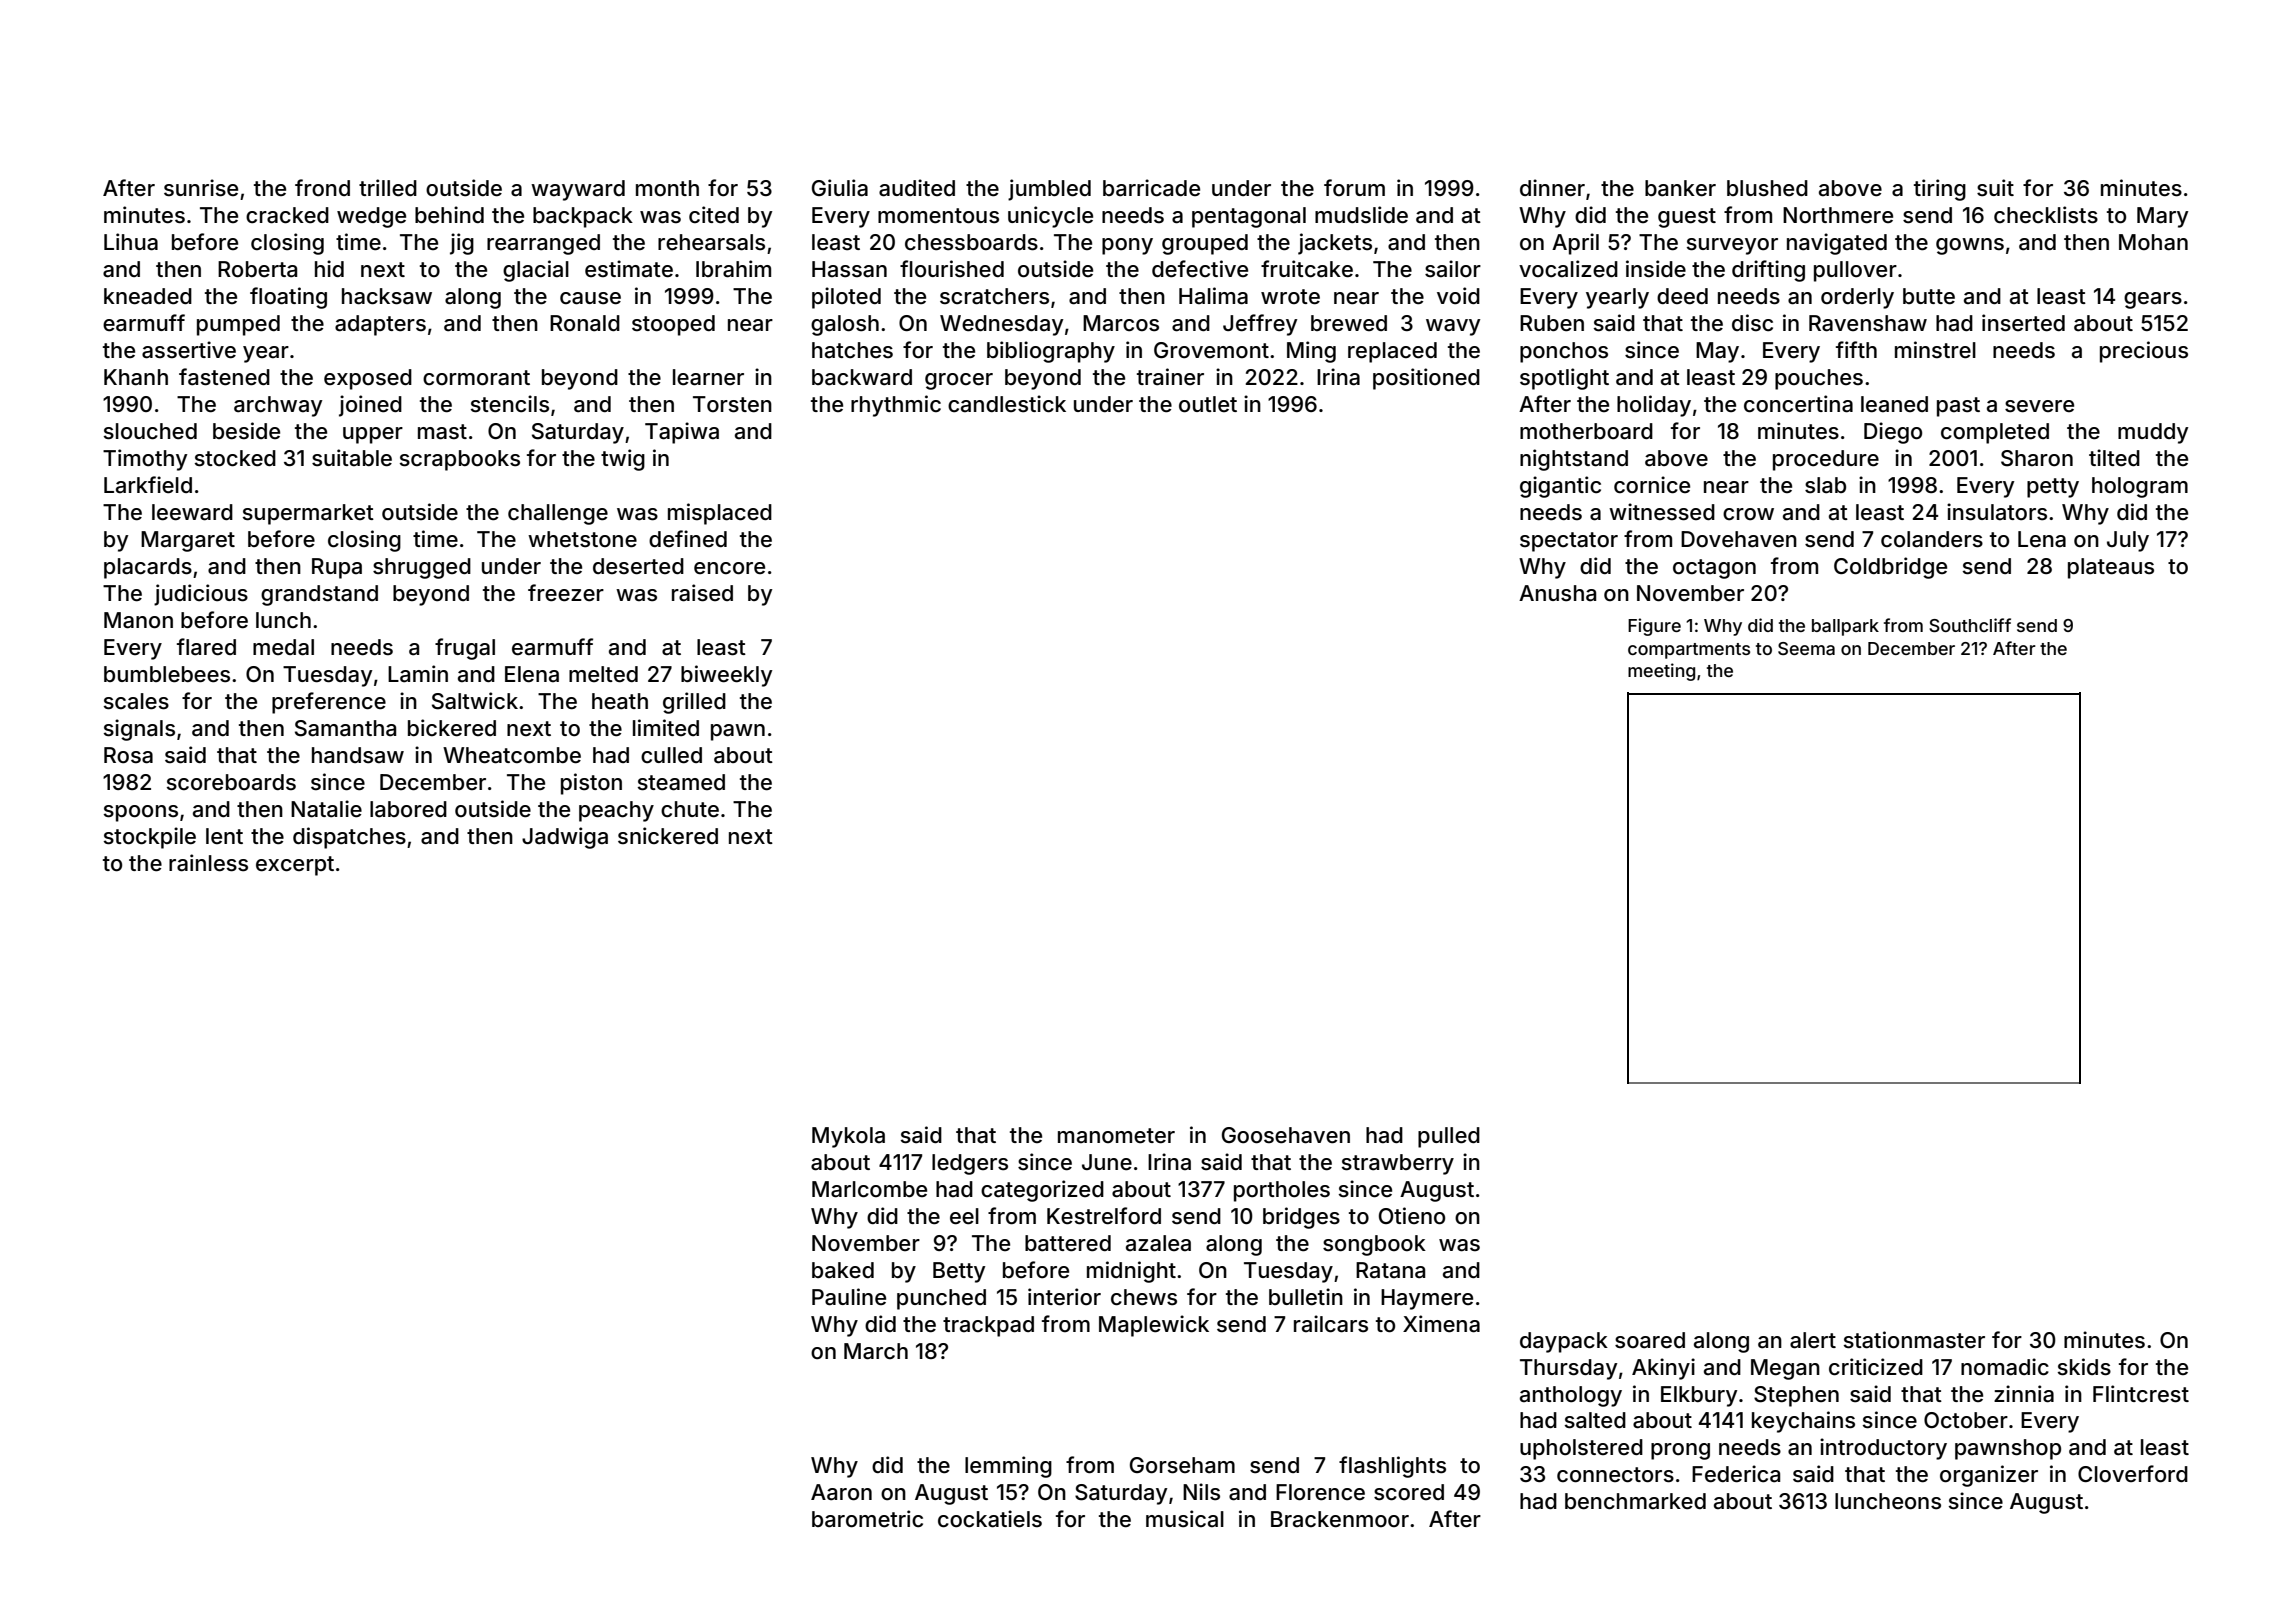  What do you see at coordinates (1970, 625) in the page?
I see `Southcliff` at bounding box center [1970, 625].
